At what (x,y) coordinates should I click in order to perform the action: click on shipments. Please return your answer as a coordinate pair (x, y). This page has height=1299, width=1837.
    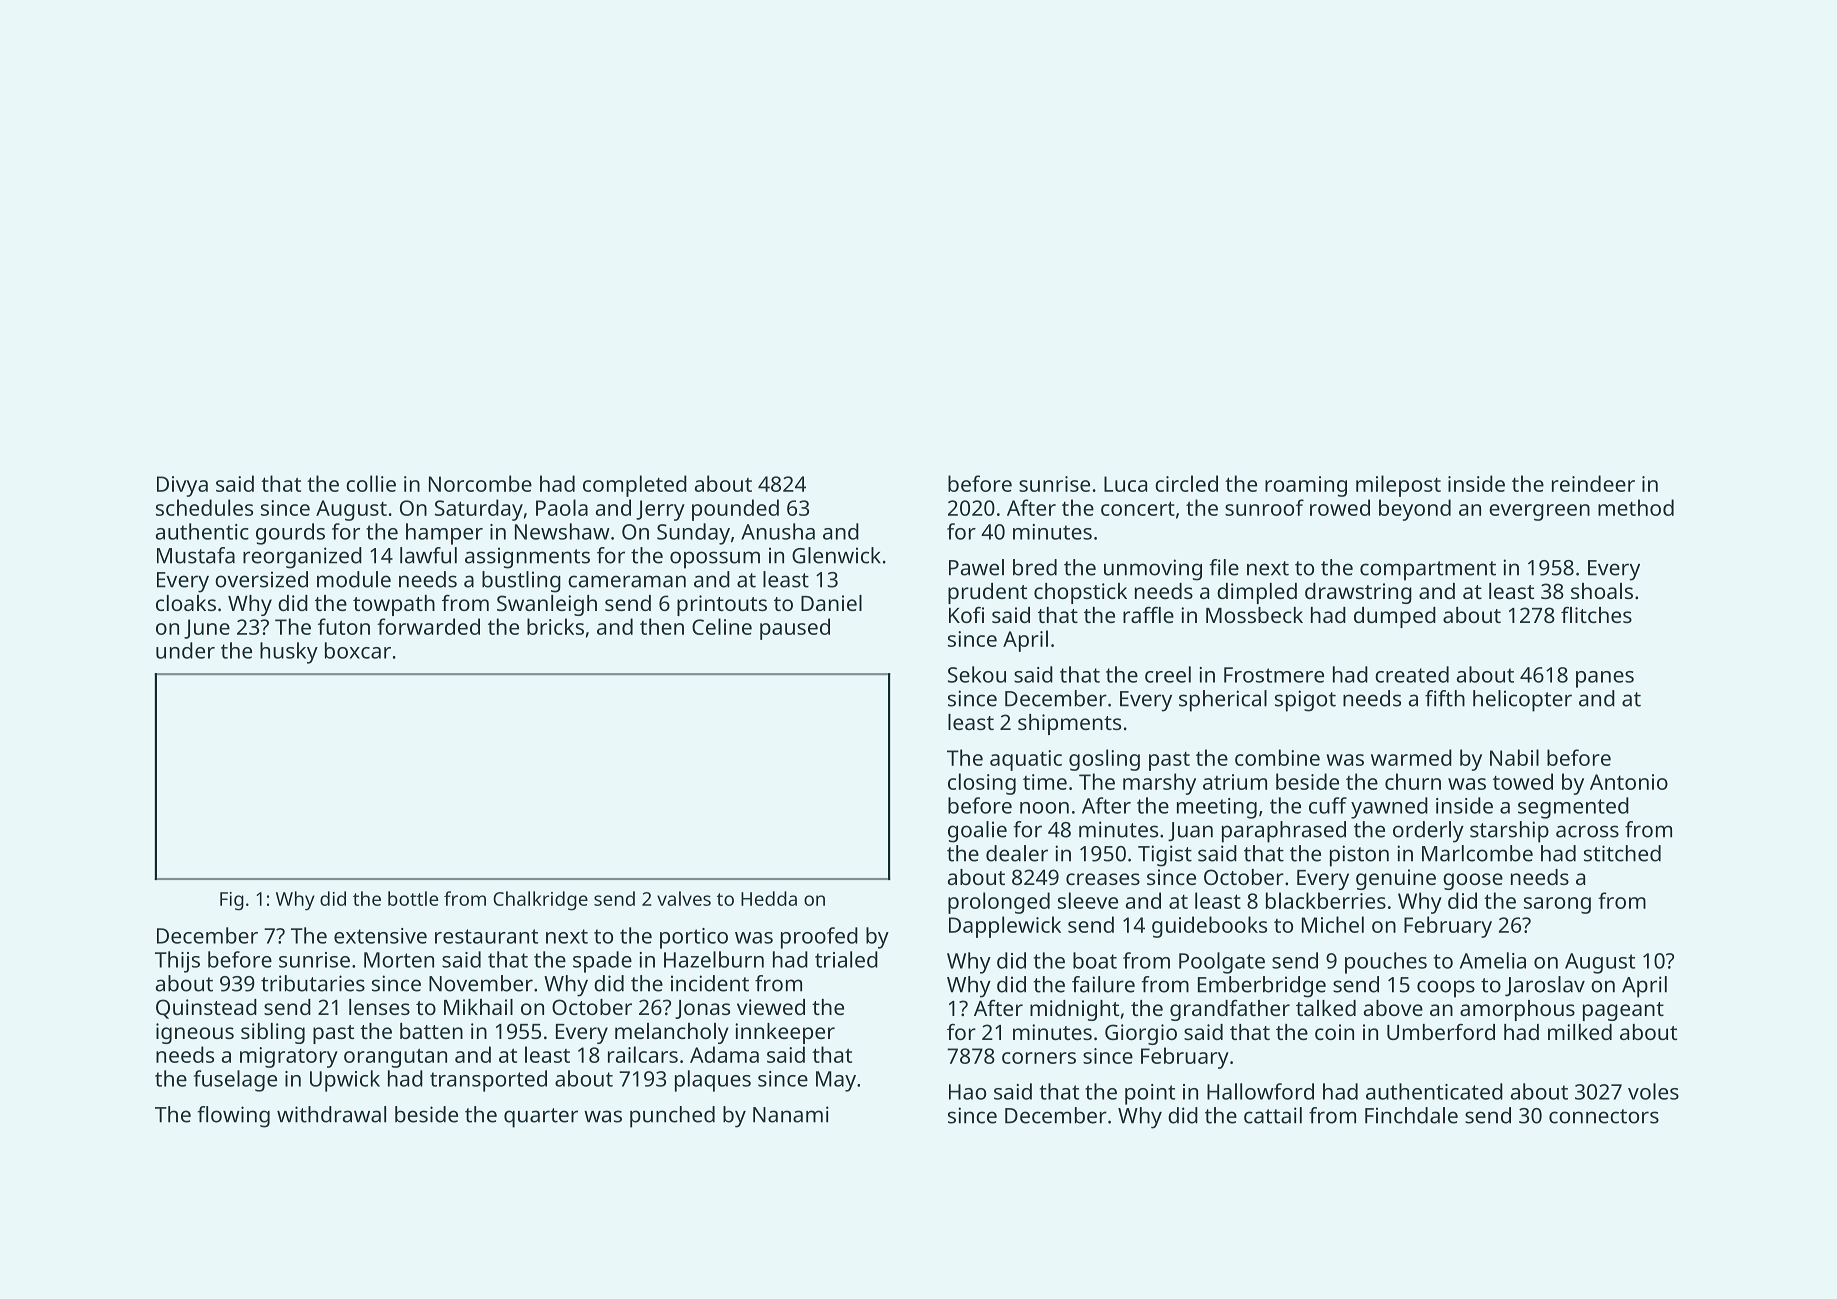
    Looking at the image, I should click on (1069, 724).
